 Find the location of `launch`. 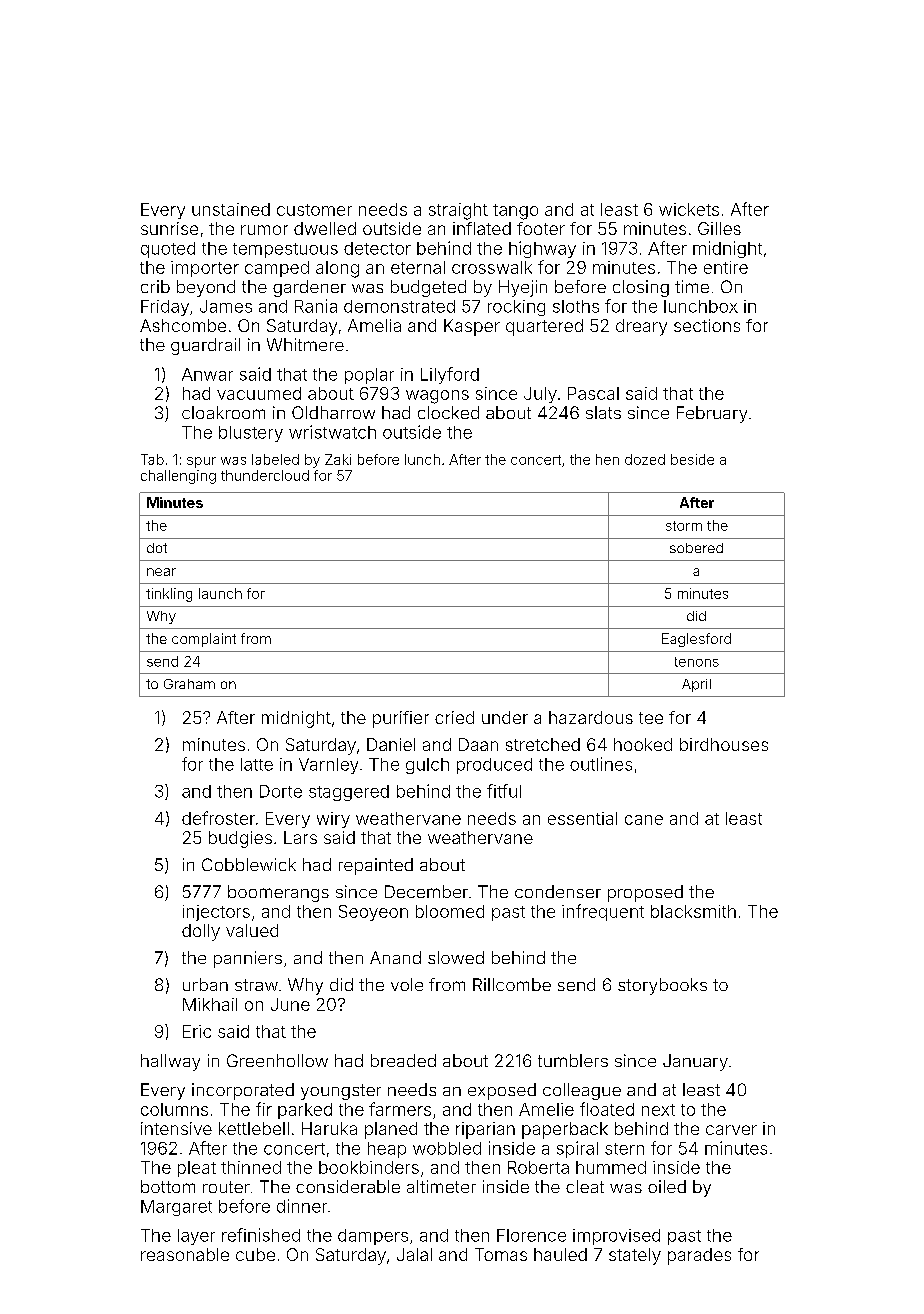

launch is located at coordinates (220, 593).
